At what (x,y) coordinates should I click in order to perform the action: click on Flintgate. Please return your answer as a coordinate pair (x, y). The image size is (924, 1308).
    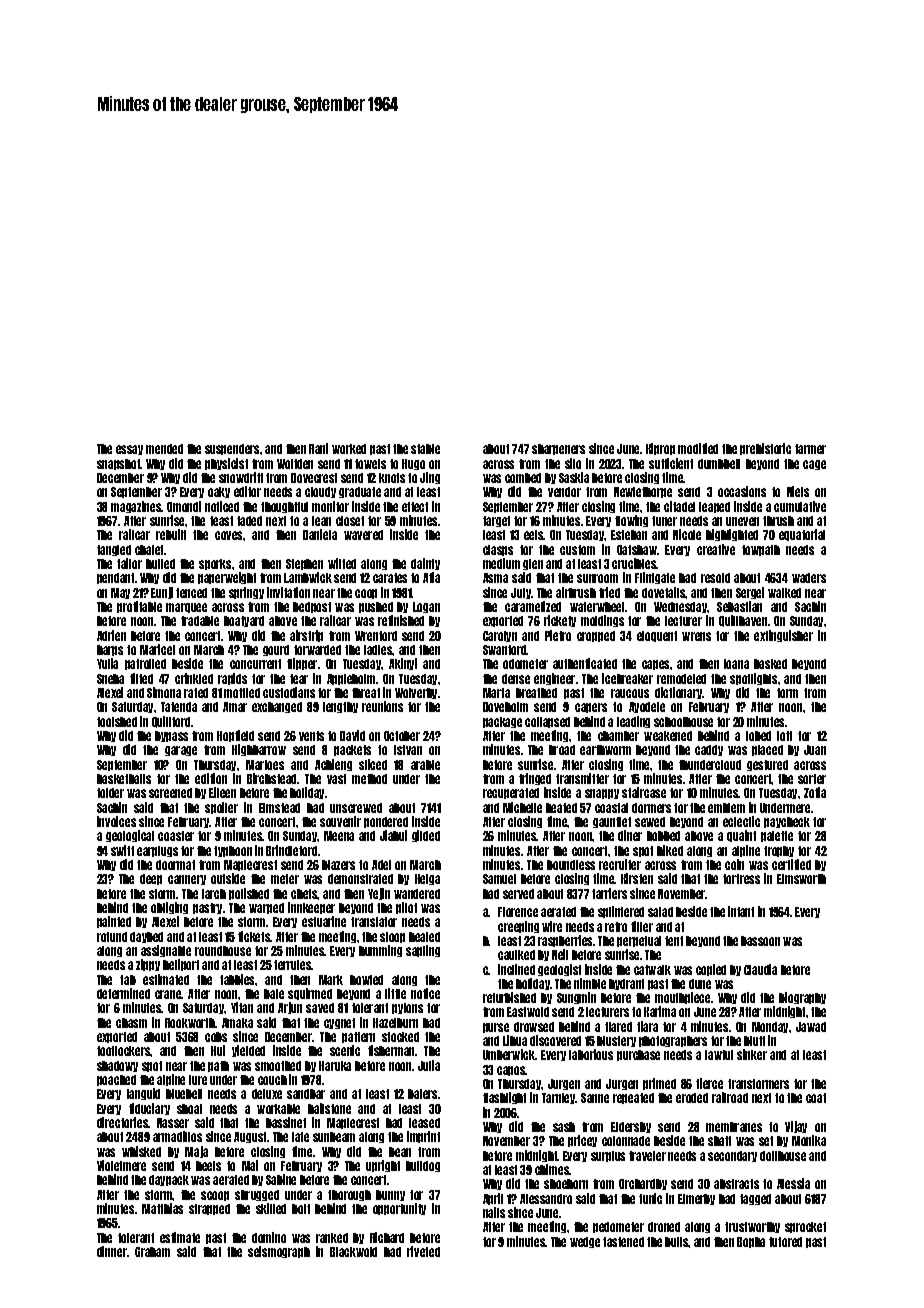
    Looking at the image, I should click on (655, 578).
